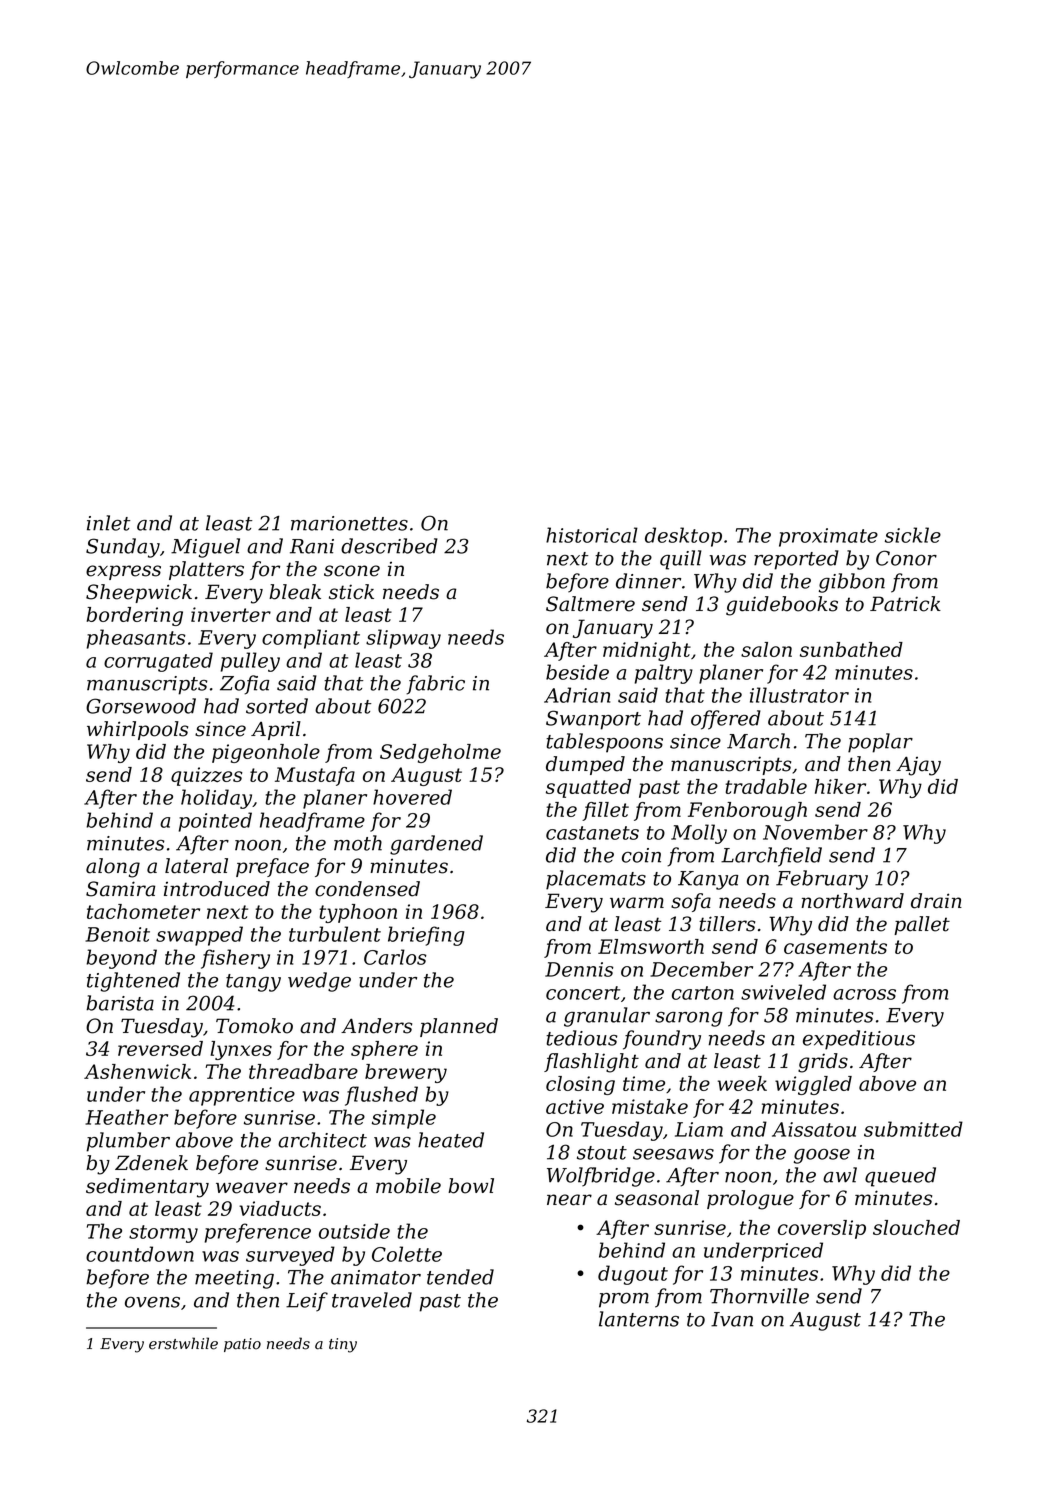  Describe the element at coordinates (408, 1186) in the screenshot. I see `mobile` at that location.
